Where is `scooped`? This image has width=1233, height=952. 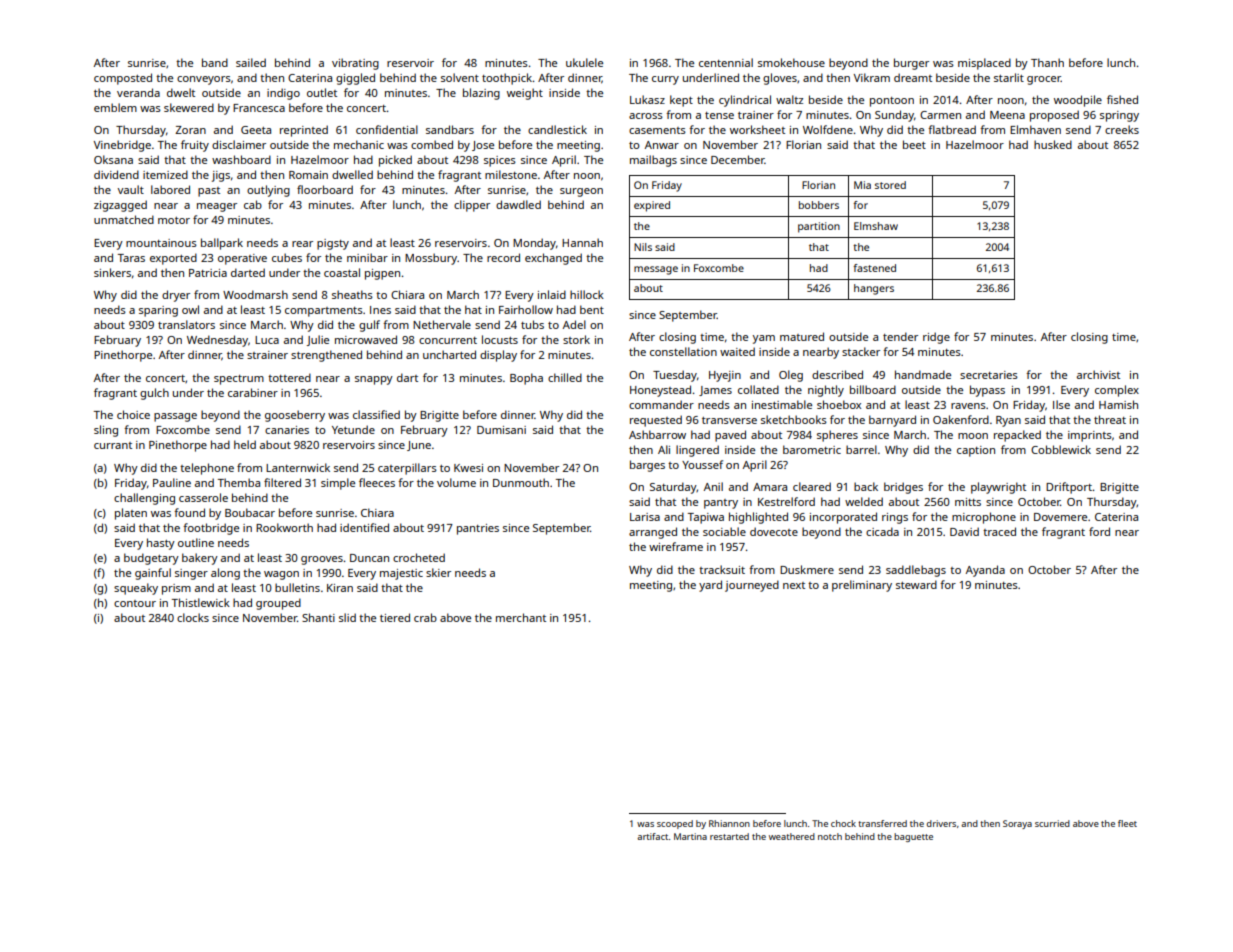
scooped is located at coordinates (675, 824).
